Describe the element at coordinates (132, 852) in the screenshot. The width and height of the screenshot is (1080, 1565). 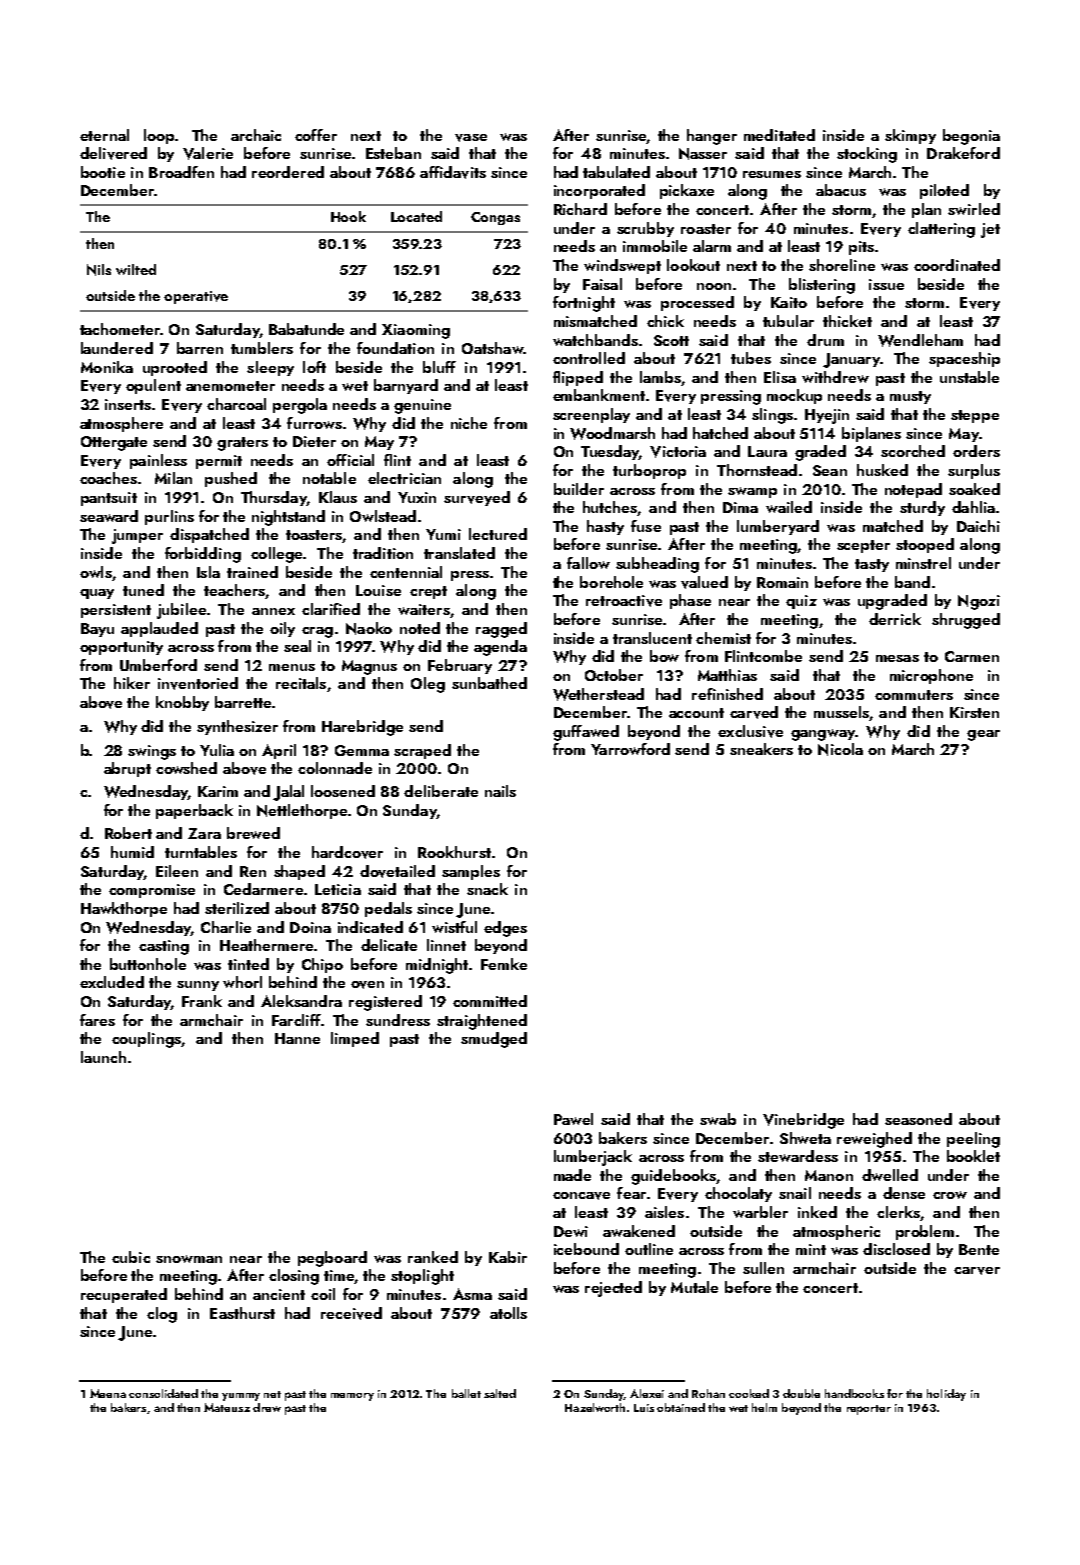
I see `humid` at that location.
